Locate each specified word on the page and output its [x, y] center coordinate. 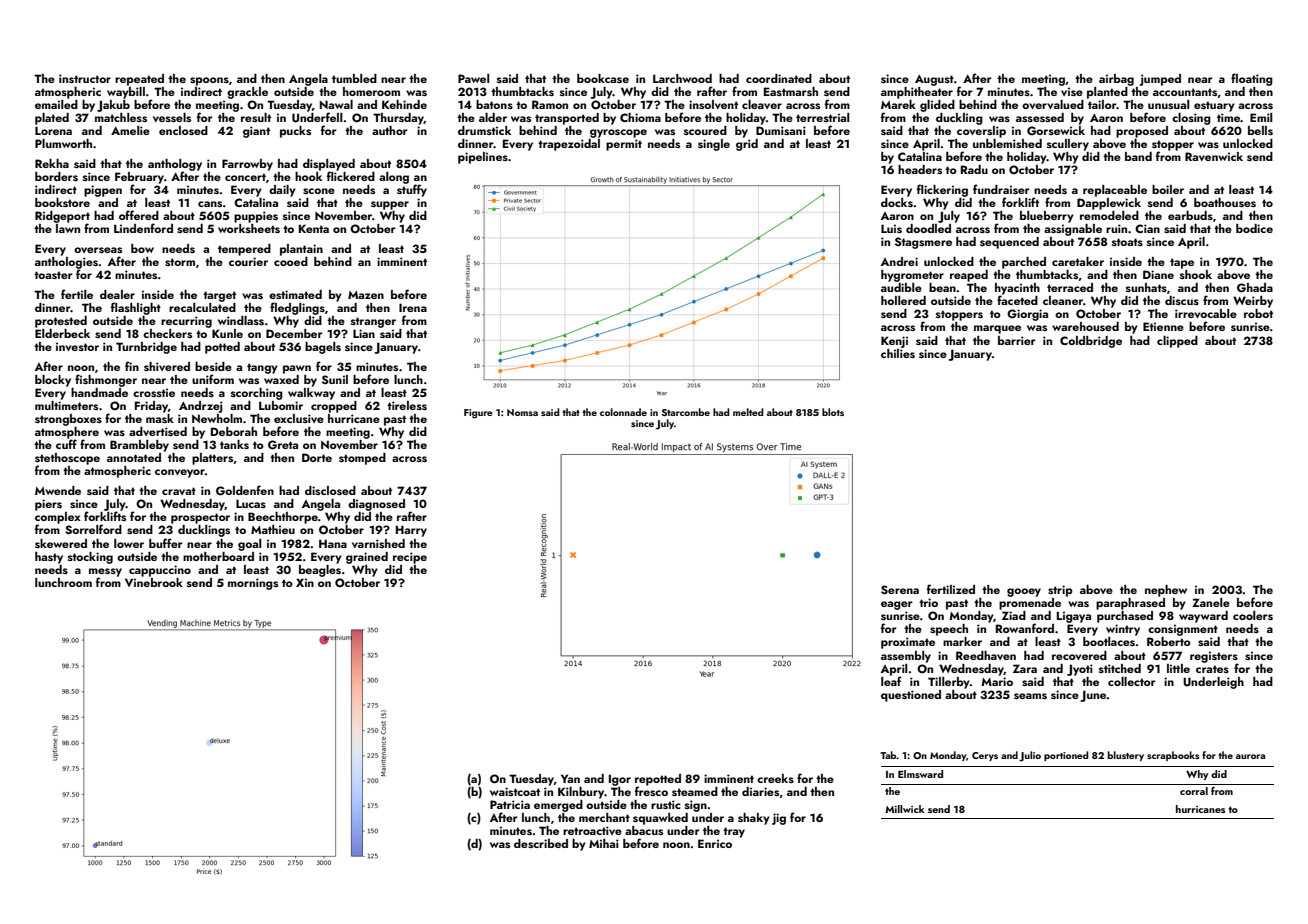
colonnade [623, 412]
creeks [775, 778]
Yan [570, 778]
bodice [1254, 228]
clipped [1177, 342]
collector [1132, 681]
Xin [305, 582]
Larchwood [682, 78]
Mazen [366, 295]
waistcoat [515, 791]
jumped [1160, 80]
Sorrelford [93, 529]
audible [901, 287]
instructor [85, 78]
